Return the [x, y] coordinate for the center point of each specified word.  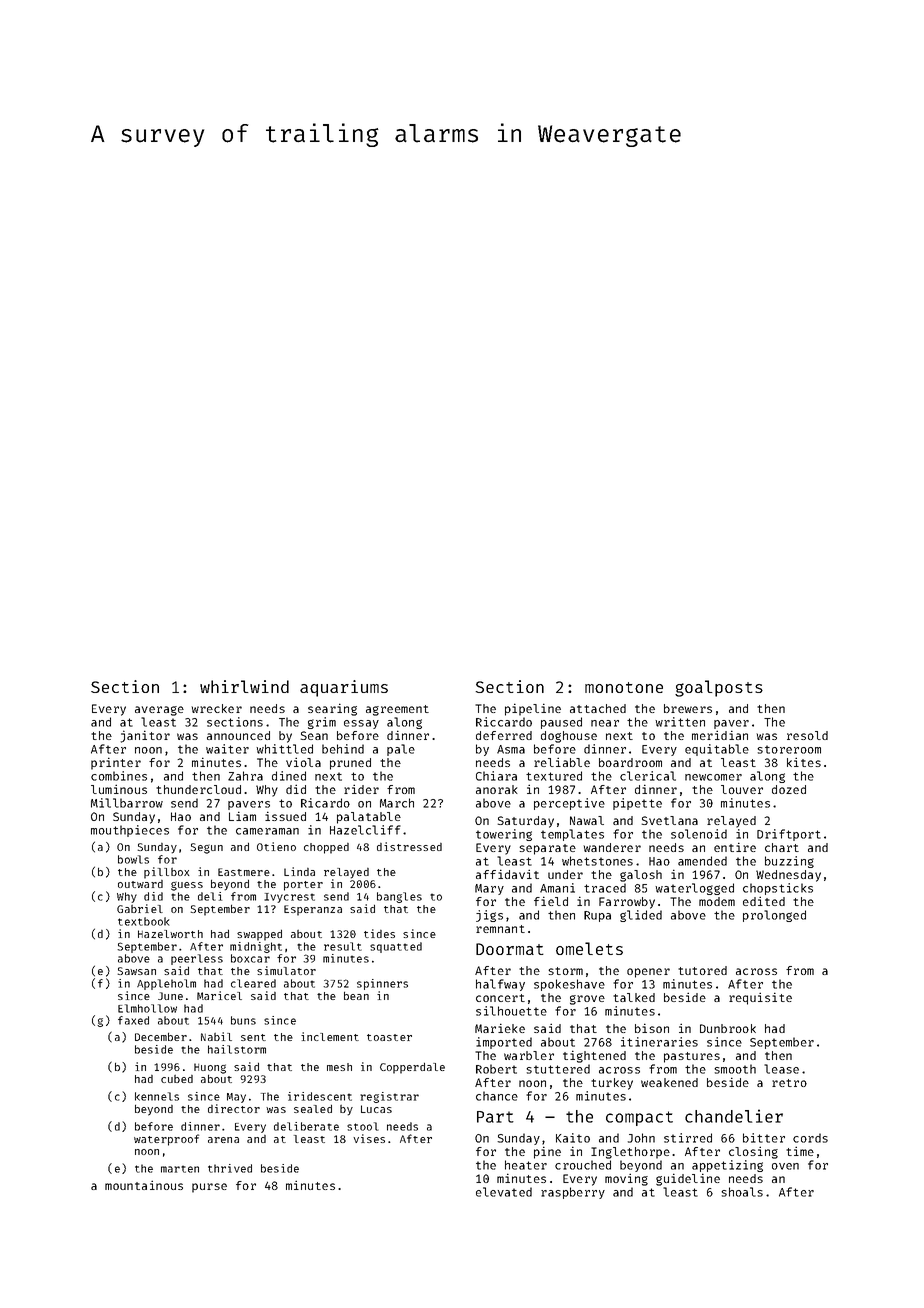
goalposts [719, 688]
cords [810, 1138]
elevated [504, 1192]
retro [789, 1083]
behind [343, 749]
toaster [389, 1037]
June [170, 996]
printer [116, 763]
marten [180, 1169]
